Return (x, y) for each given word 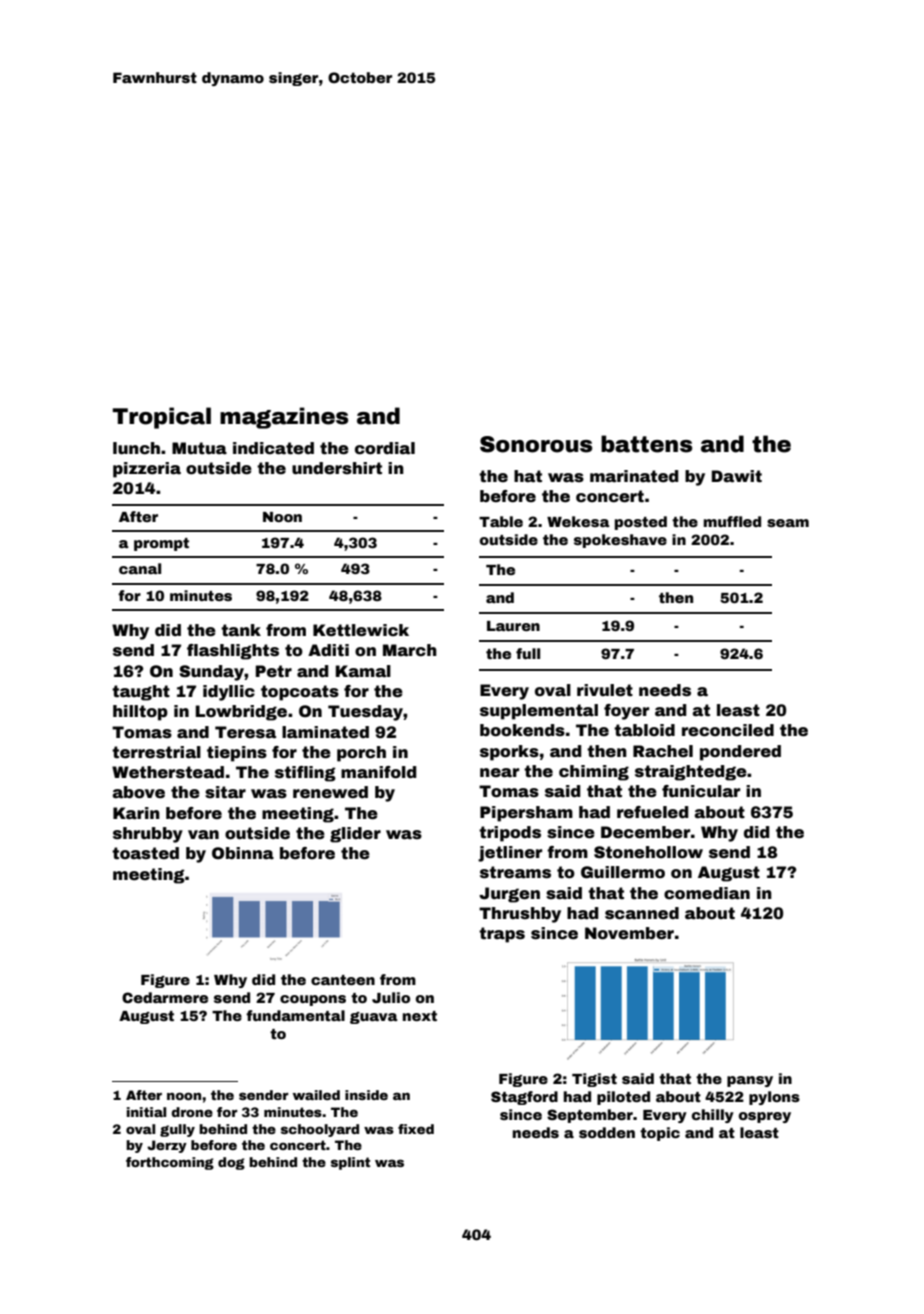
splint (350, 1163)
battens (646, 444)
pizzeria (147, 470)
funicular (701, 791)
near (499, 773)
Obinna (243, 853)
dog (231, 1163)
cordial (385, 448)
